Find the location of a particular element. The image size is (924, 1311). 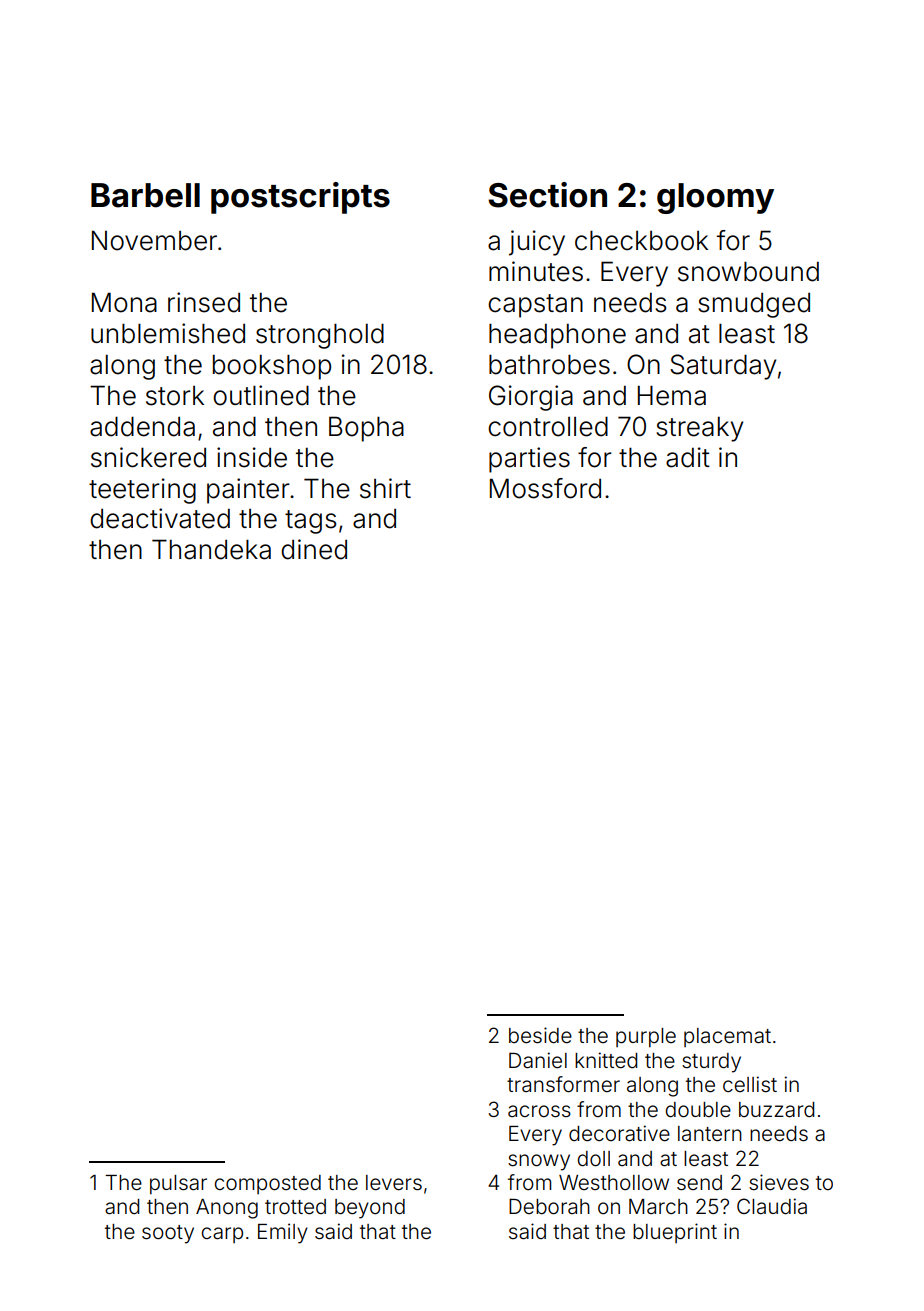

Barbell is located at coordinates (145, 195).
